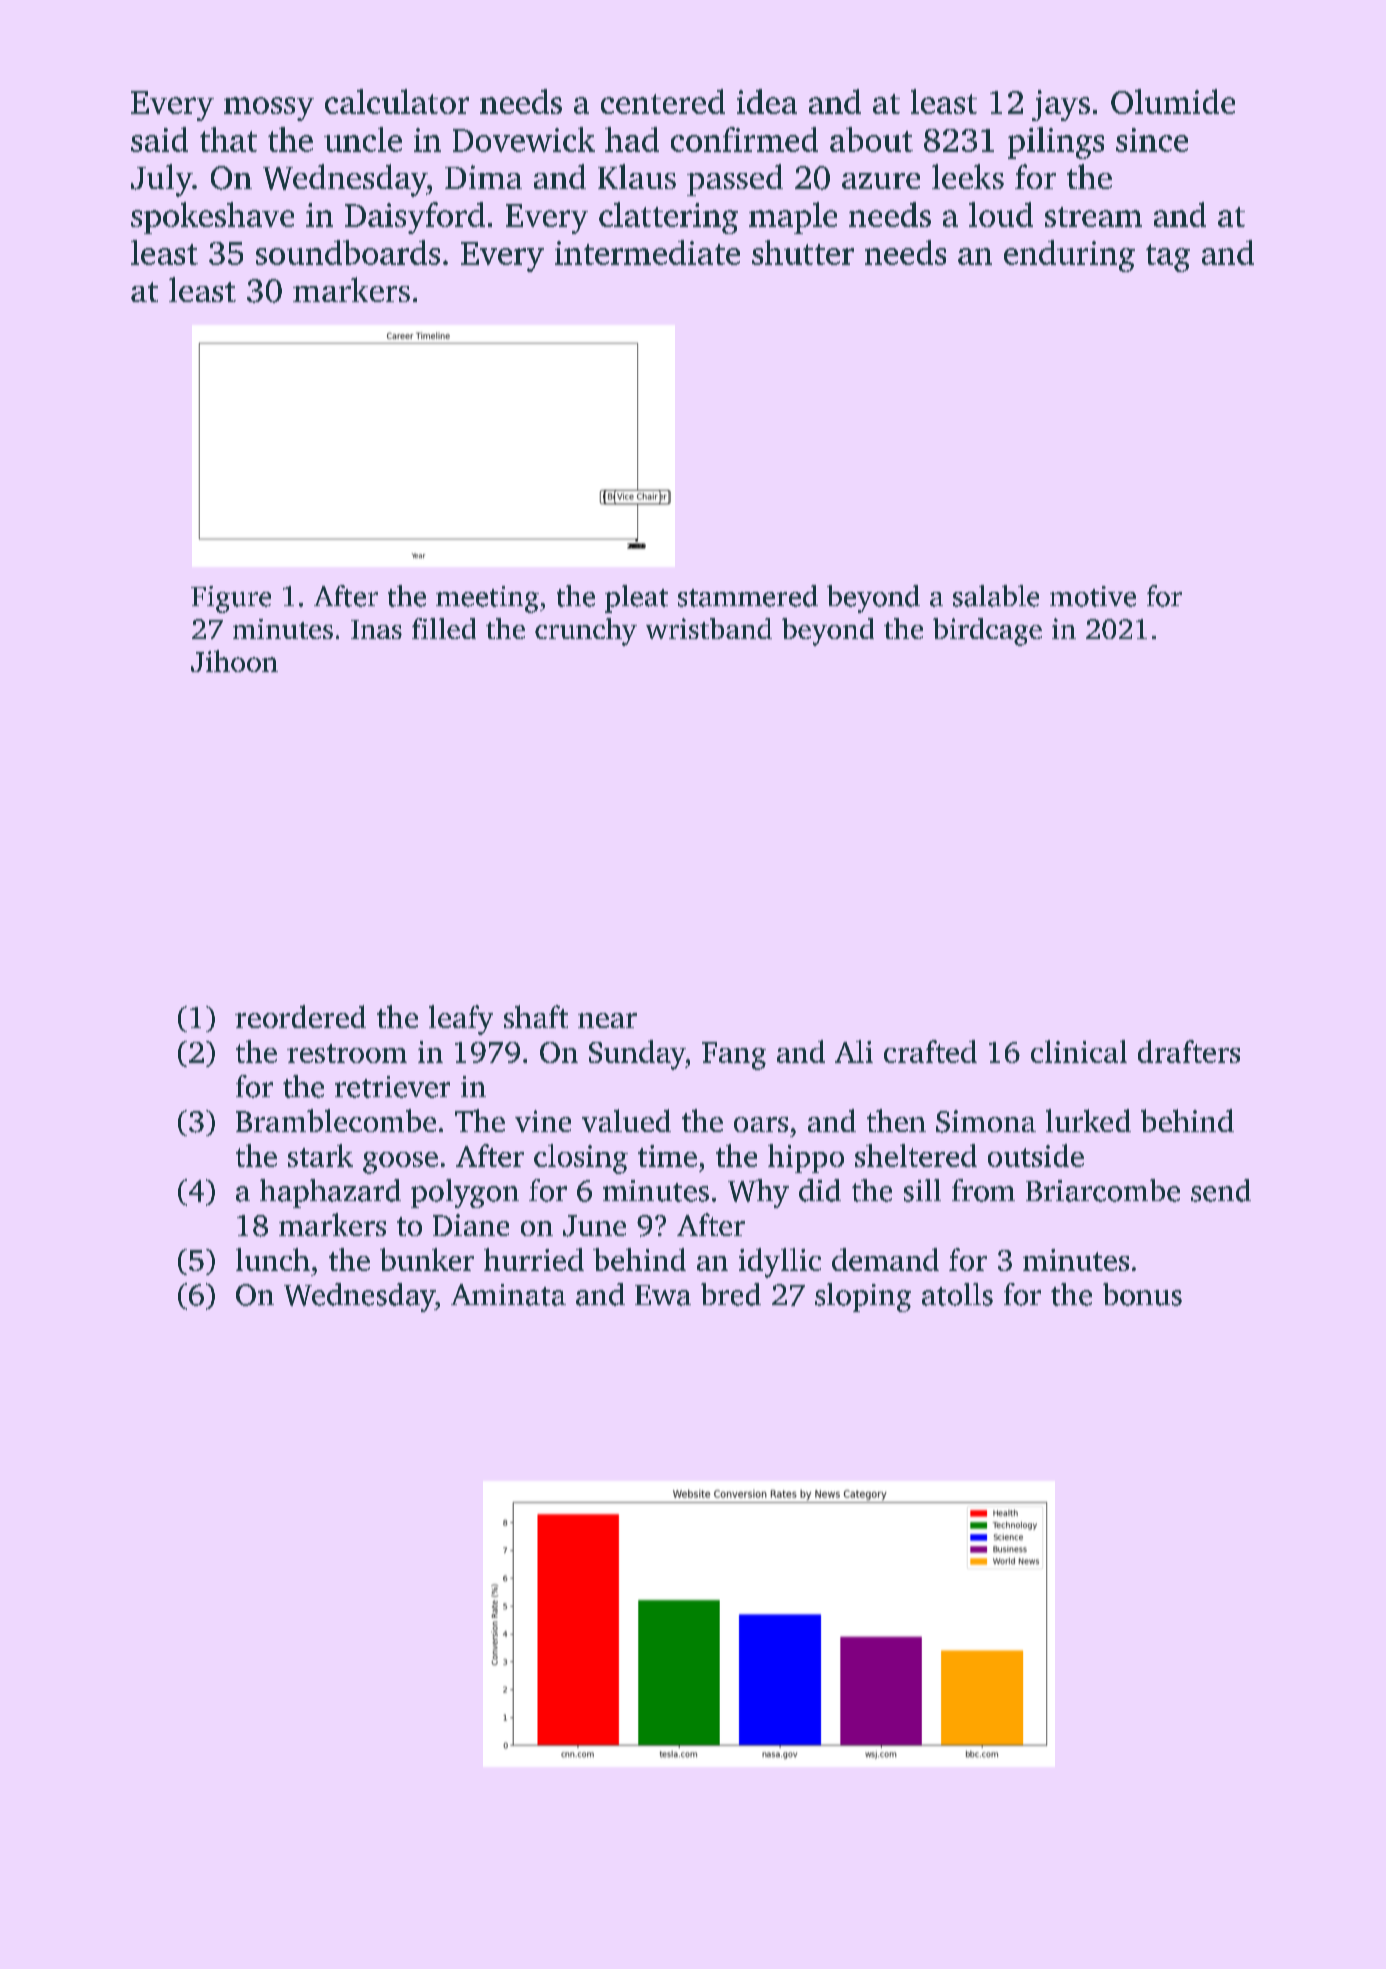 The image size is (1386, 1969). Describe the element at coordinates (234, 661) in the screenshot. I see `Jihoon` at that location.
